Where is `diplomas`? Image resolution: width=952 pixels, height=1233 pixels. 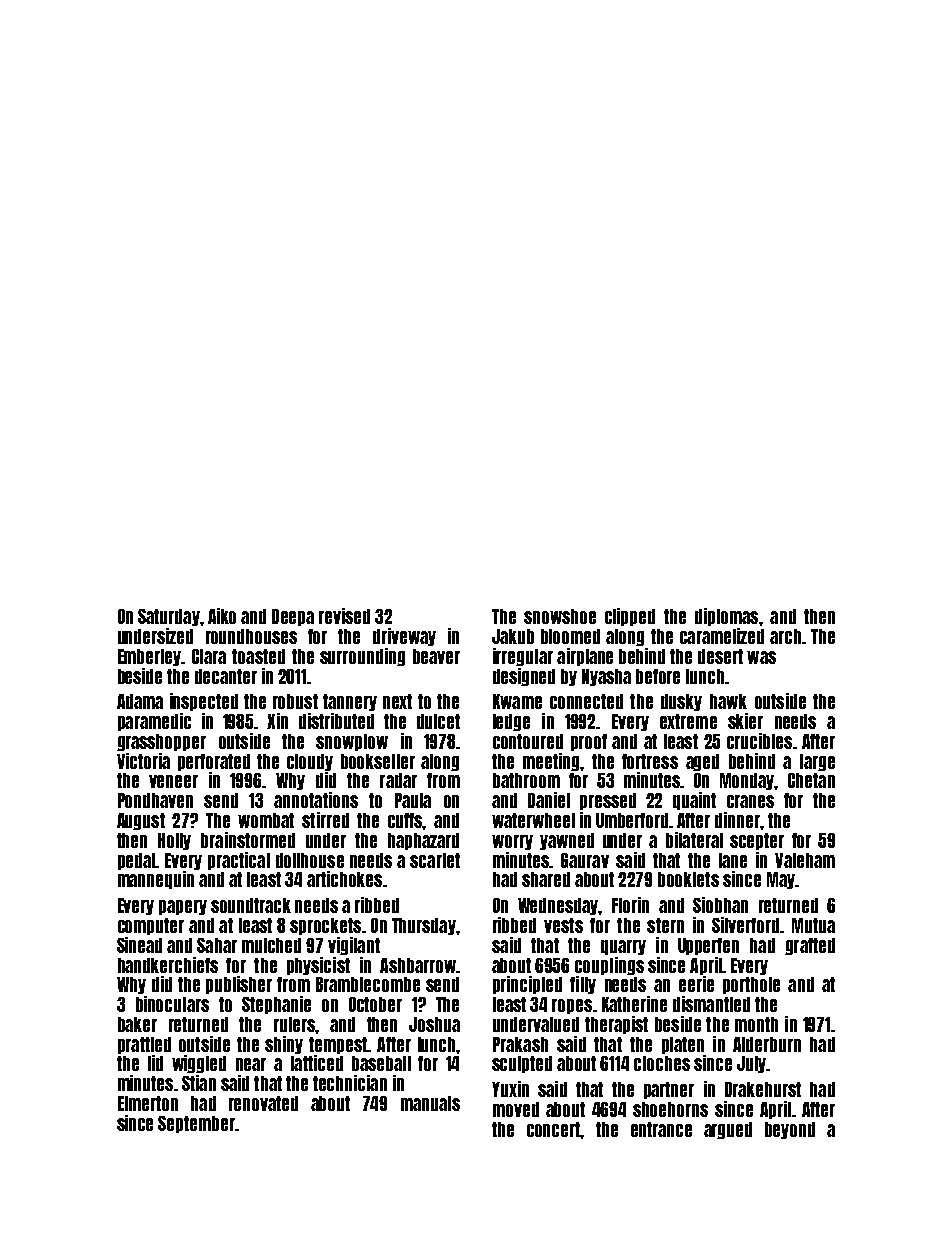 diplomas is located at coordinates (726, 617).
